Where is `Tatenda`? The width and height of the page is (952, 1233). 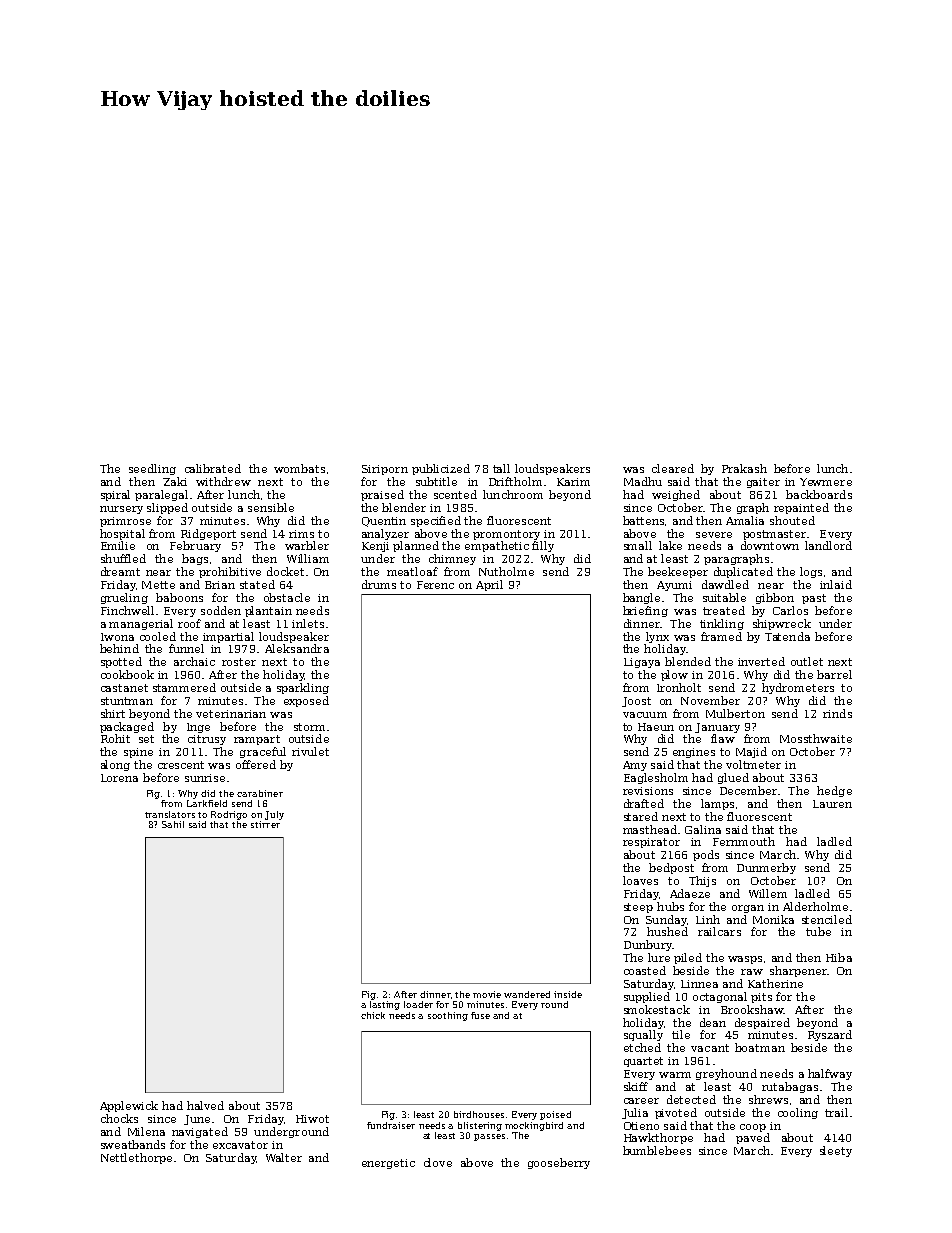 Tatenda is located at coordinates (787, 636).
